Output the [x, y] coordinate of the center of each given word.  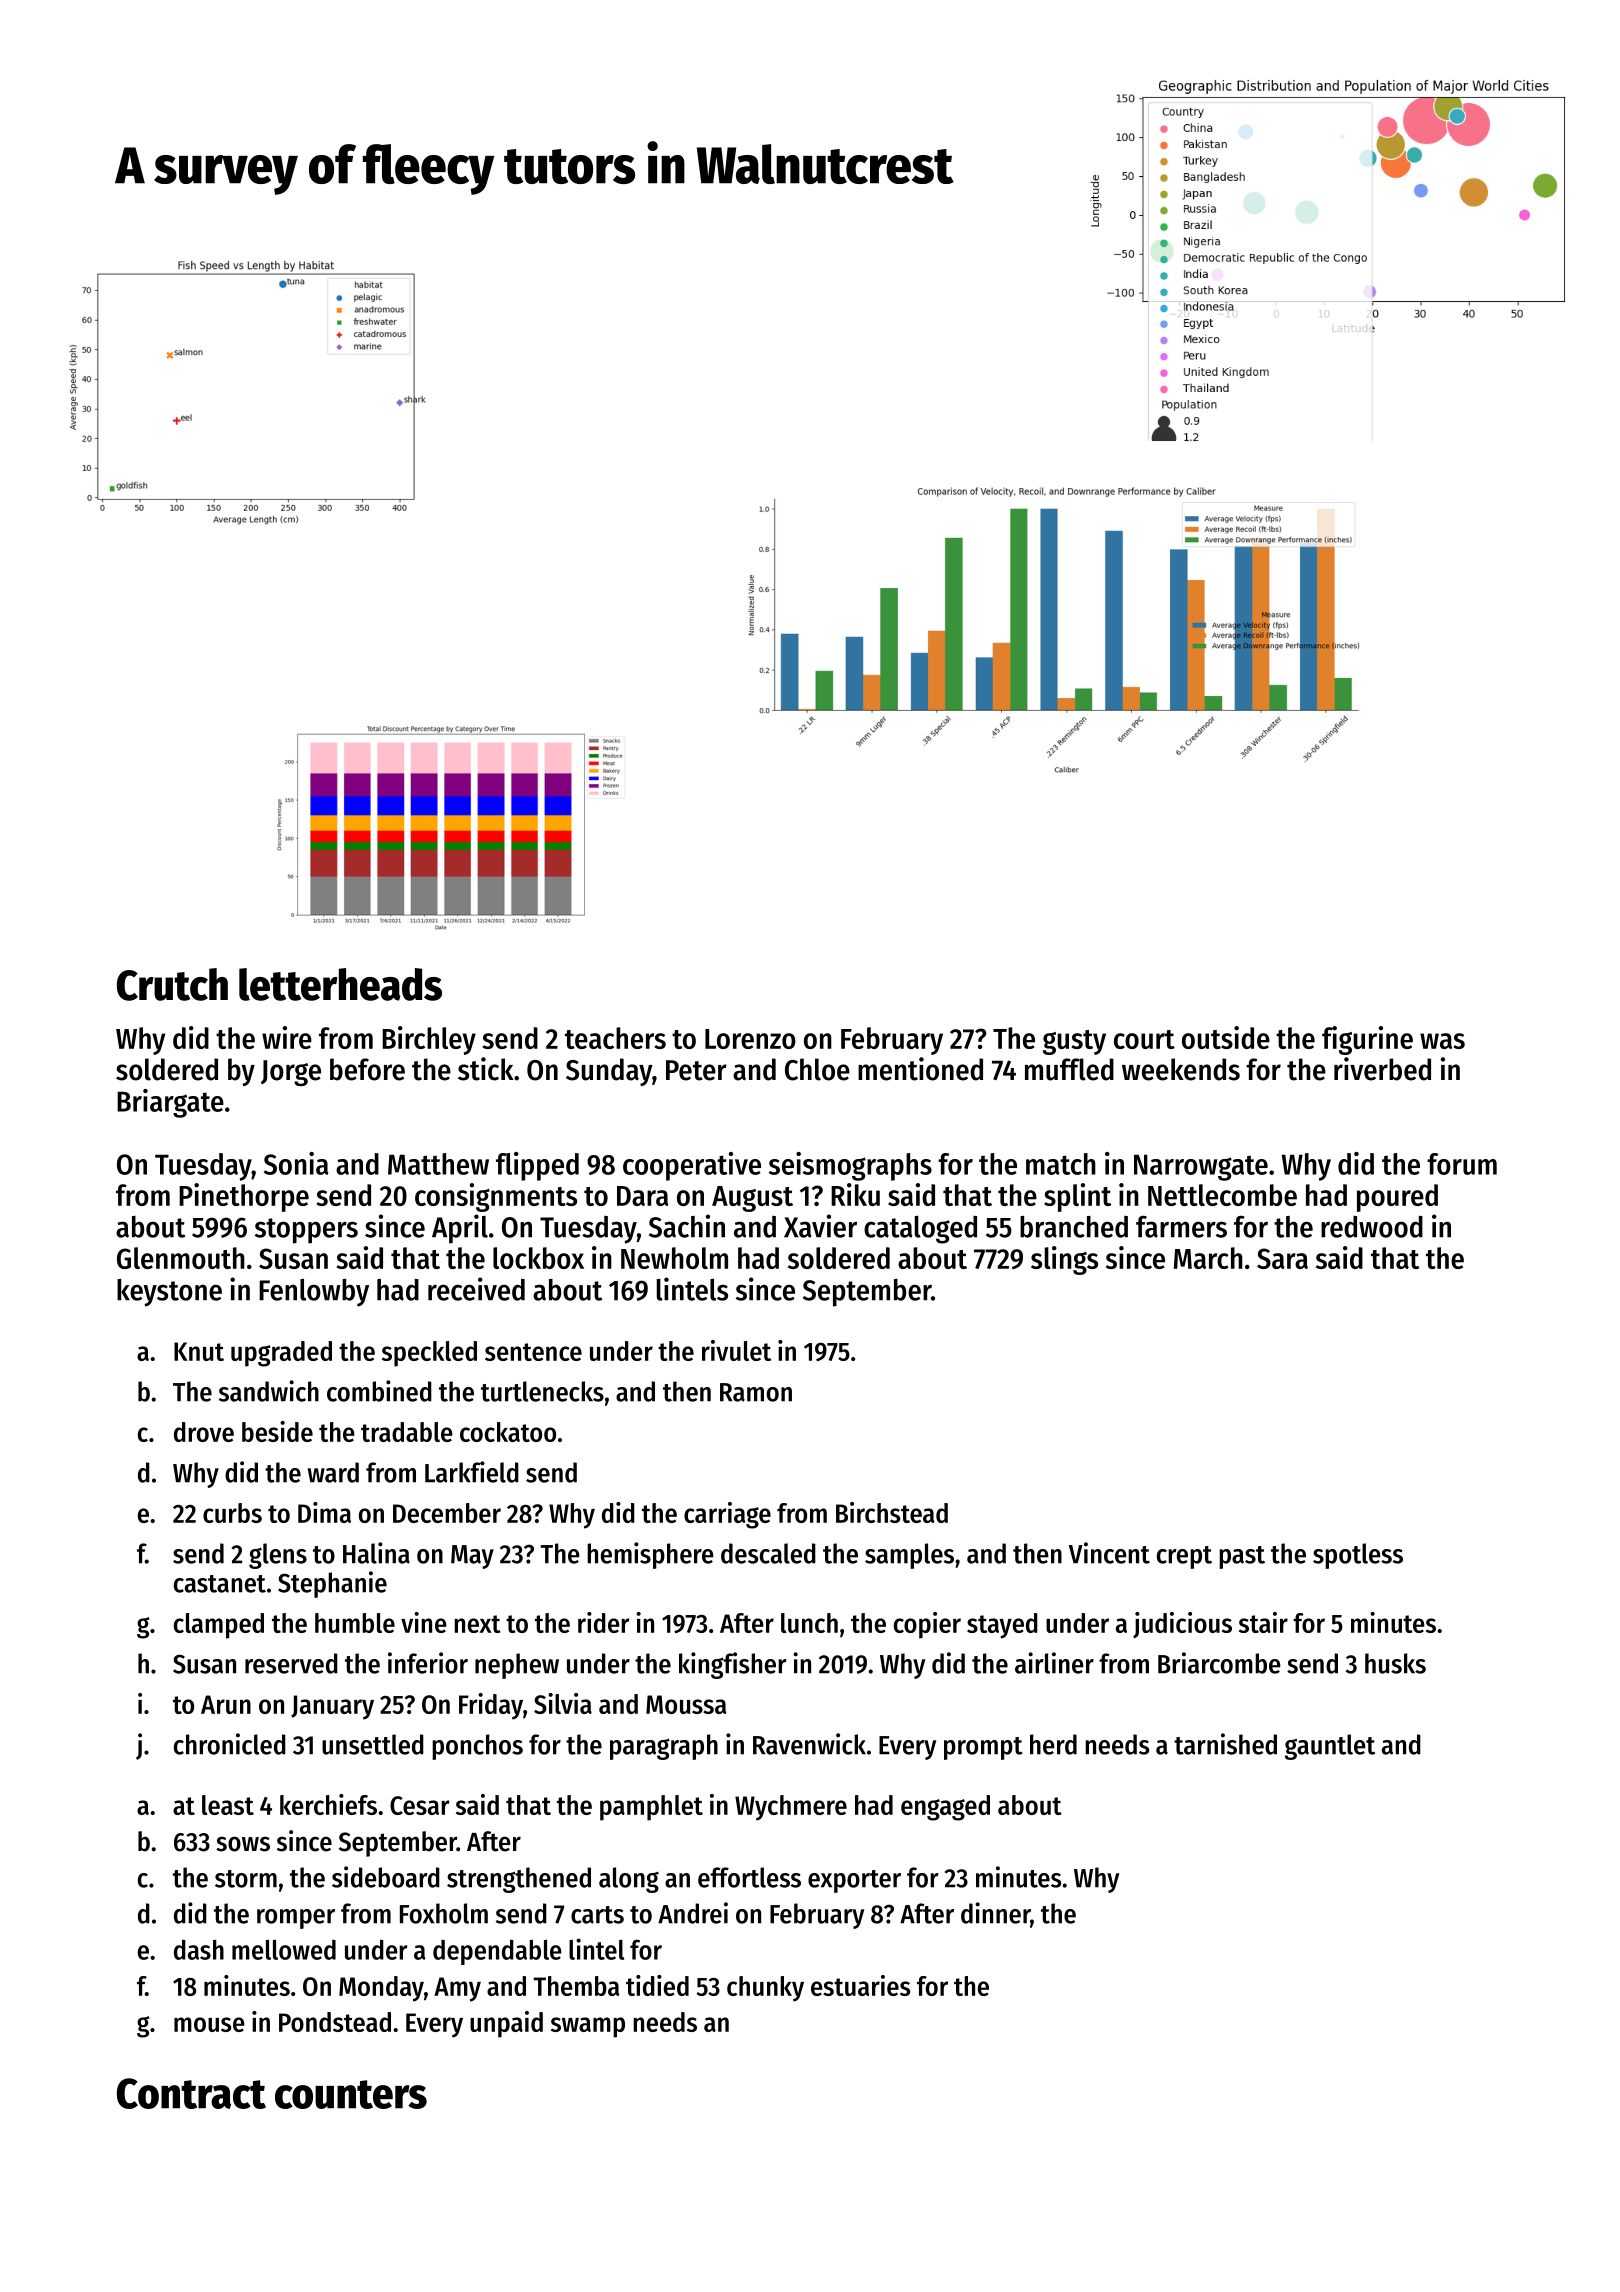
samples [909, 1556]
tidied [657, 1985]
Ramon [756, 1392]
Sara [1282, 1258]
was [1442, 1041]
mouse [209, 2024]
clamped [219, 1626]
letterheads [340, 984]
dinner [995, 1913]
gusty [1074, 1042]
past [1242, 1557]
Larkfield [472, 1472]
